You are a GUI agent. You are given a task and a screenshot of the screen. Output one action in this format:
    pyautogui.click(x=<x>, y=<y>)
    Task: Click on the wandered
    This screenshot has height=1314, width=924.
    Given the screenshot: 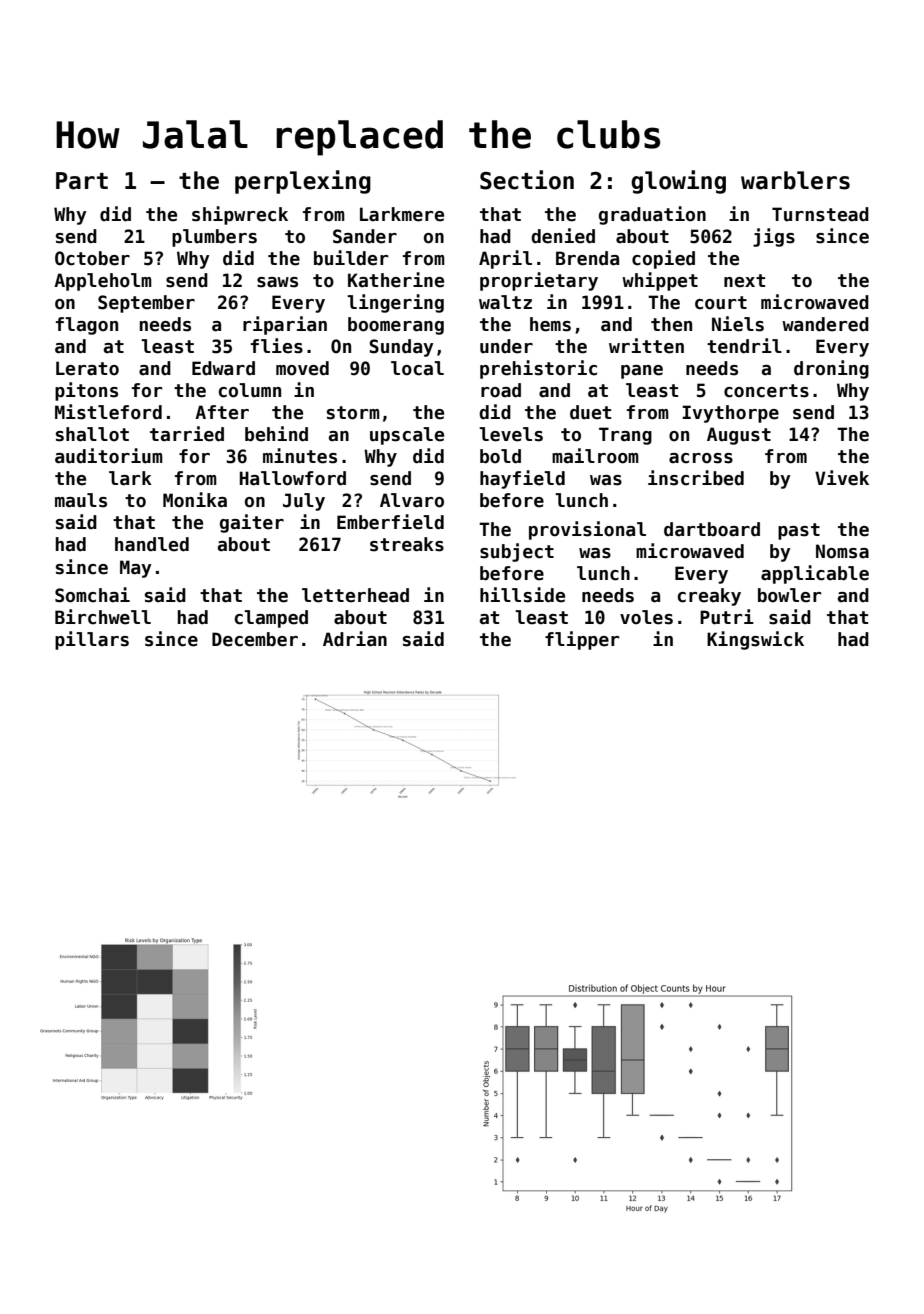 What is the action you would take?
    pyautogui.click(x=825, y=324)
